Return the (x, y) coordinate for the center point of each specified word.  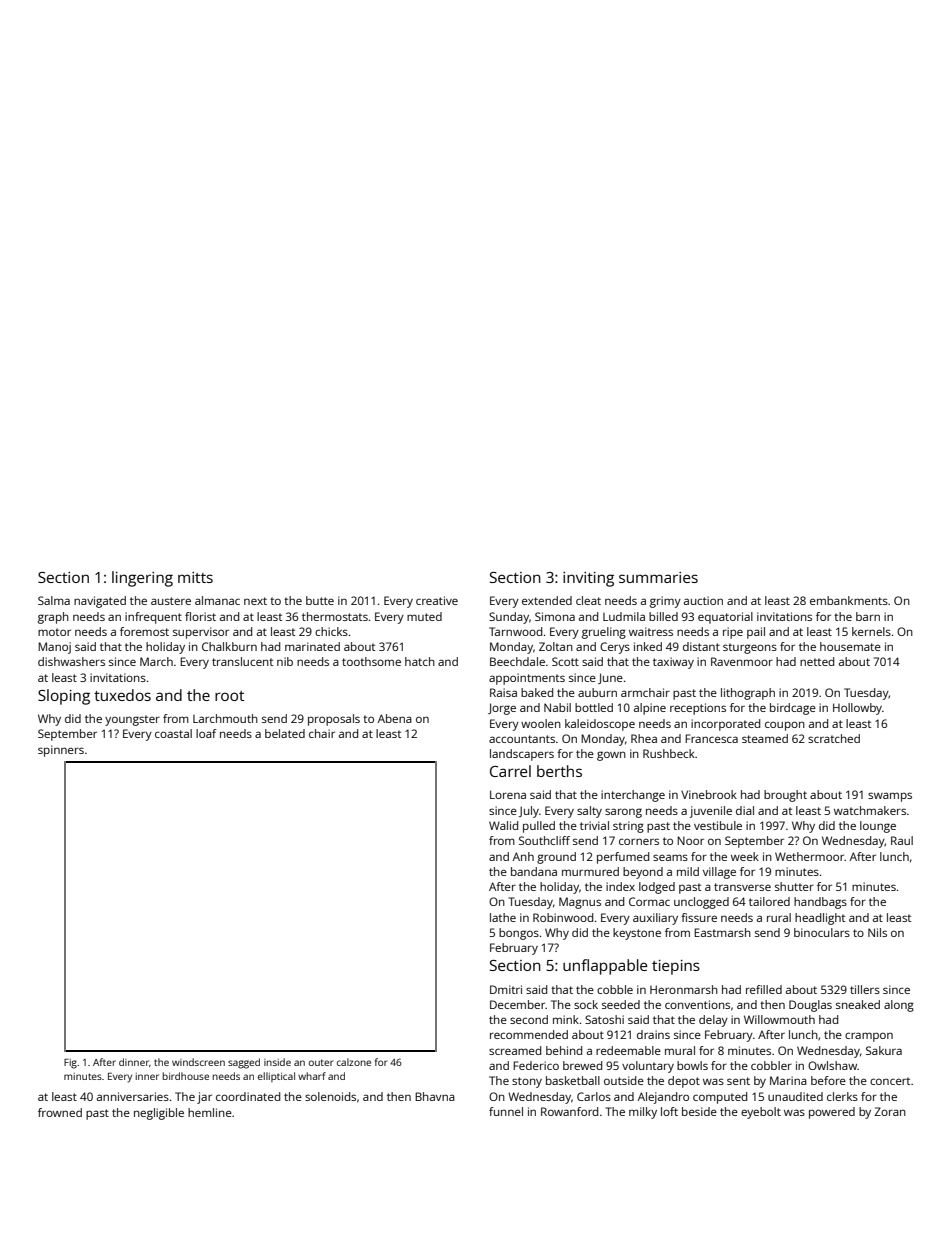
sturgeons (750, 648)
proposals (334, 720)
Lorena (508, 794)
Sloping (64, 697)
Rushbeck (669, 753)
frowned (60, 1112)
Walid (503, 825)
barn (868, 616)
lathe (503, 917)
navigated (100, 602)
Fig (70, 1063)
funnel (506, 1111)
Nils (877, 932)
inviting (588, 579)
